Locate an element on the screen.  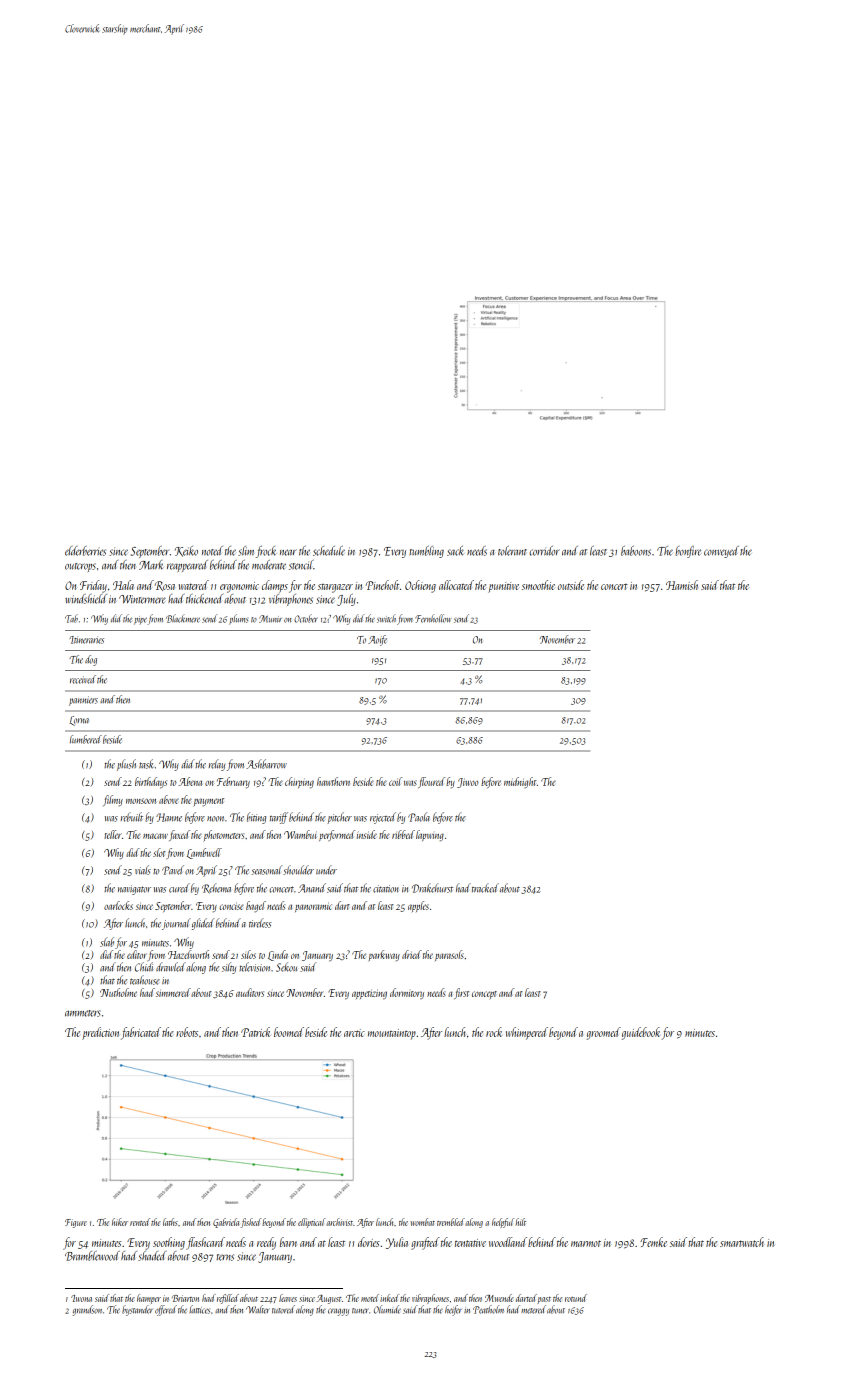
Nutholme is located at coordinates (118, 992).
